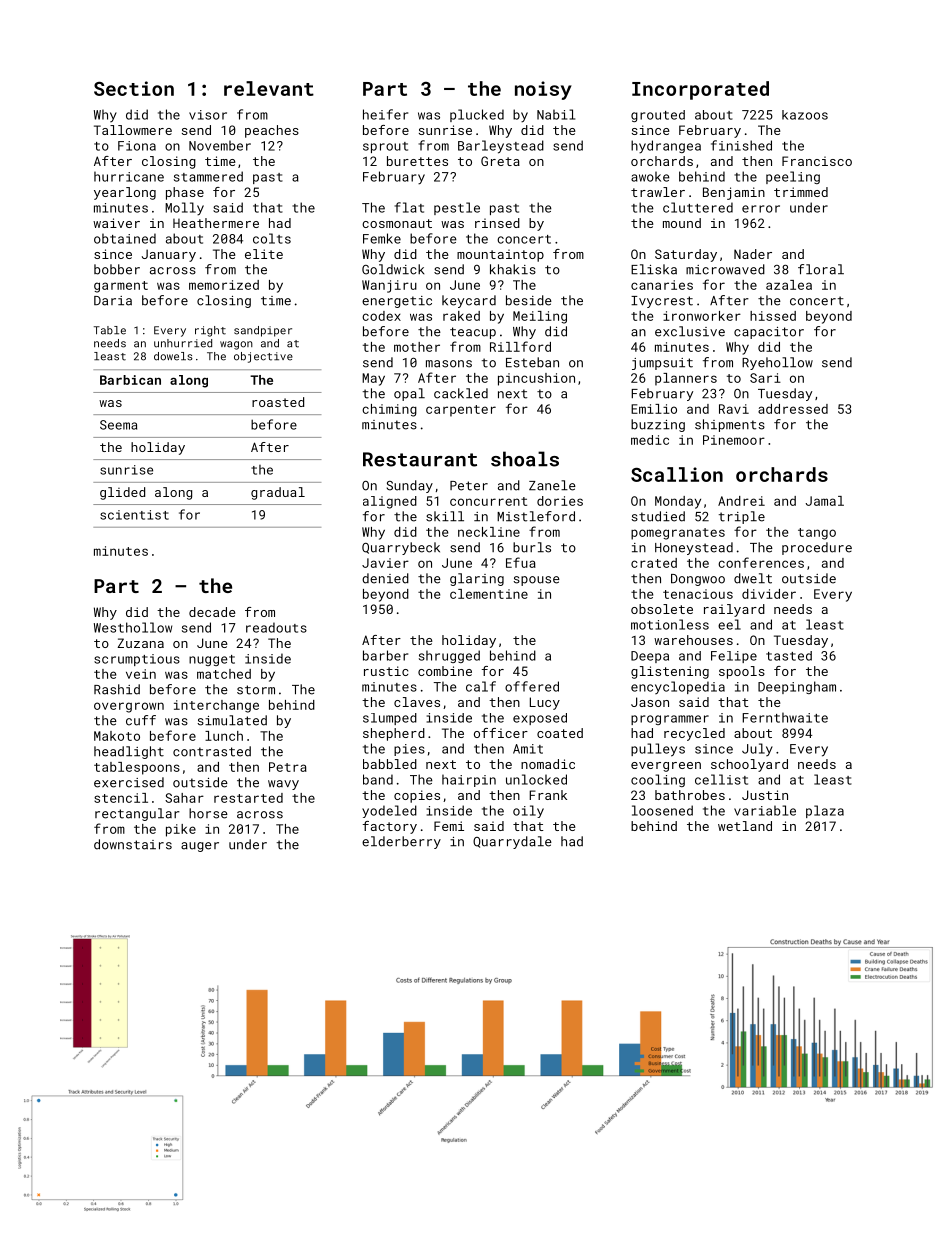 The width and height of the document is (952, 1233). What do you see at coordinates (130, 380) in the document?
I see `Barbican` at bounding box center [130, 380].
